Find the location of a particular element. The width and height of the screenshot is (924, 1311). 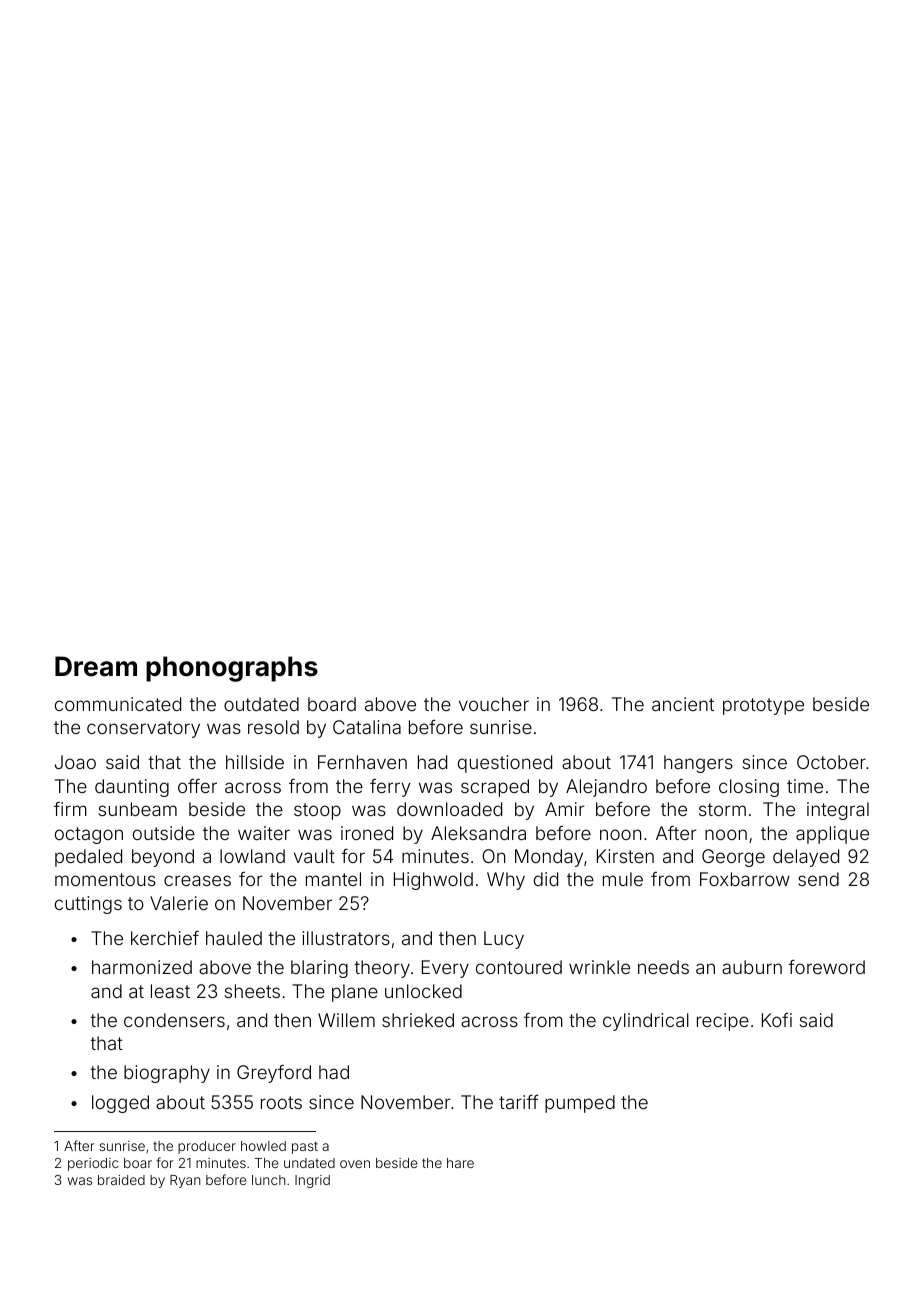

shrieked is located at coordinates (418, 1020).
